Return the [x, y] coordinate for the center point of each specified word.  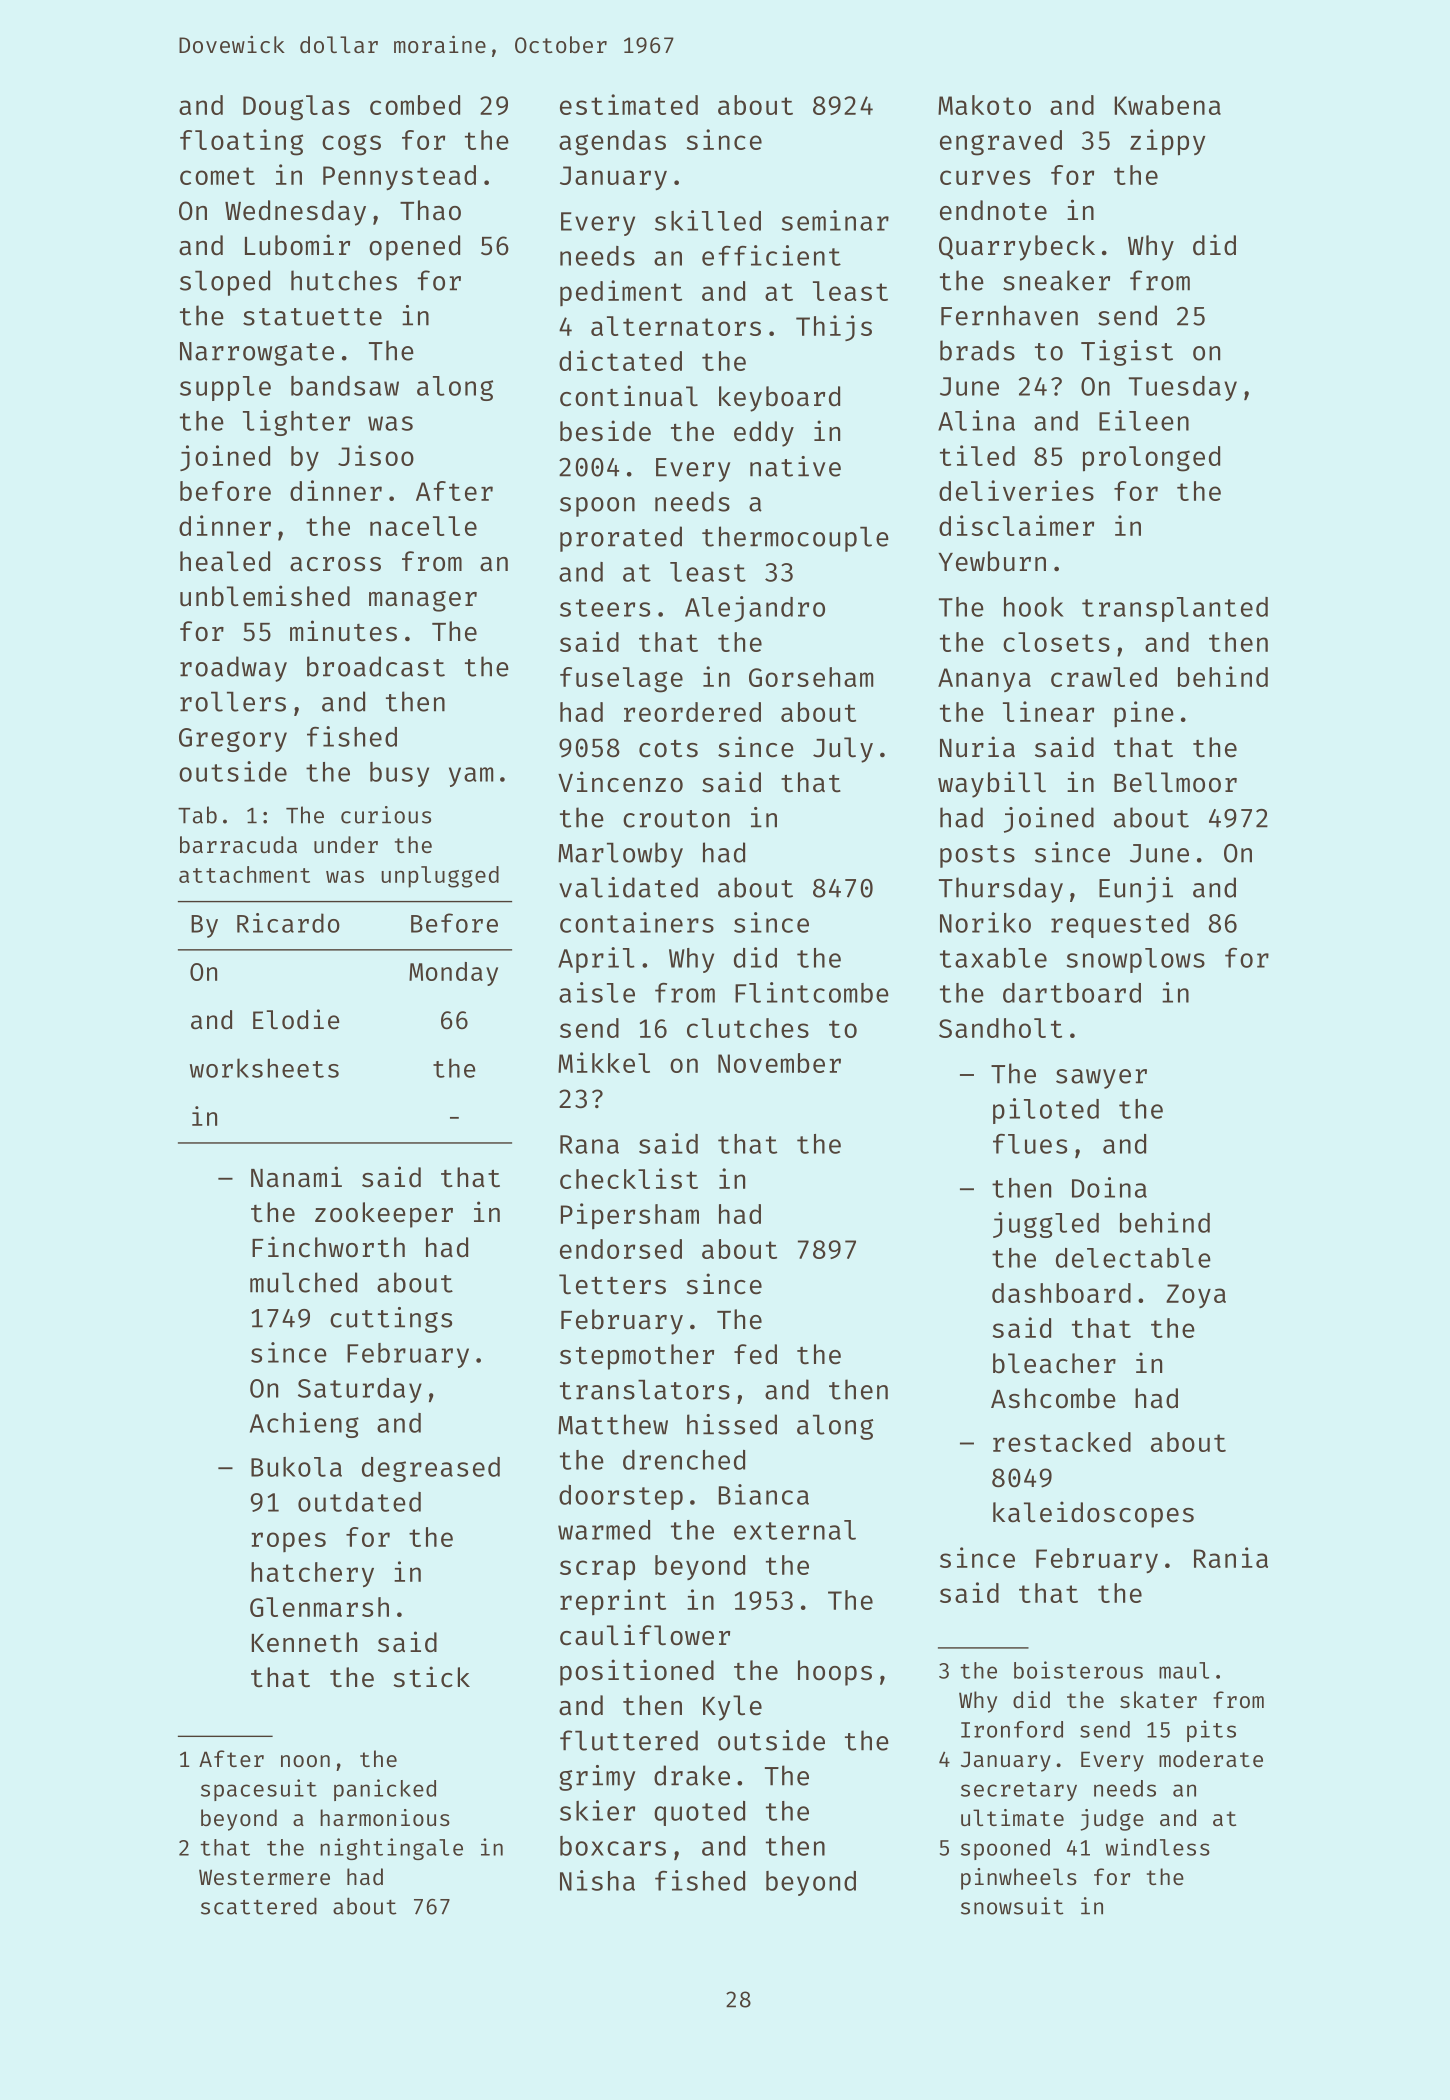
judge [1112, 1820]
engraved [1001, 143]
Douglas [296, 108]
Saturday [360, 1390]
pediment [621, 293]
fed [755, 1354]
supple [225, 388]
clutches [748, 1028]
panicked [385, 1790]
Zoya [1196, 1296]
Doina [1109, 1187]
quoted [699, 1813]
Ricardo [288, 923]
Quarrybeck [1017, 248]
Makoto [984, 105]
